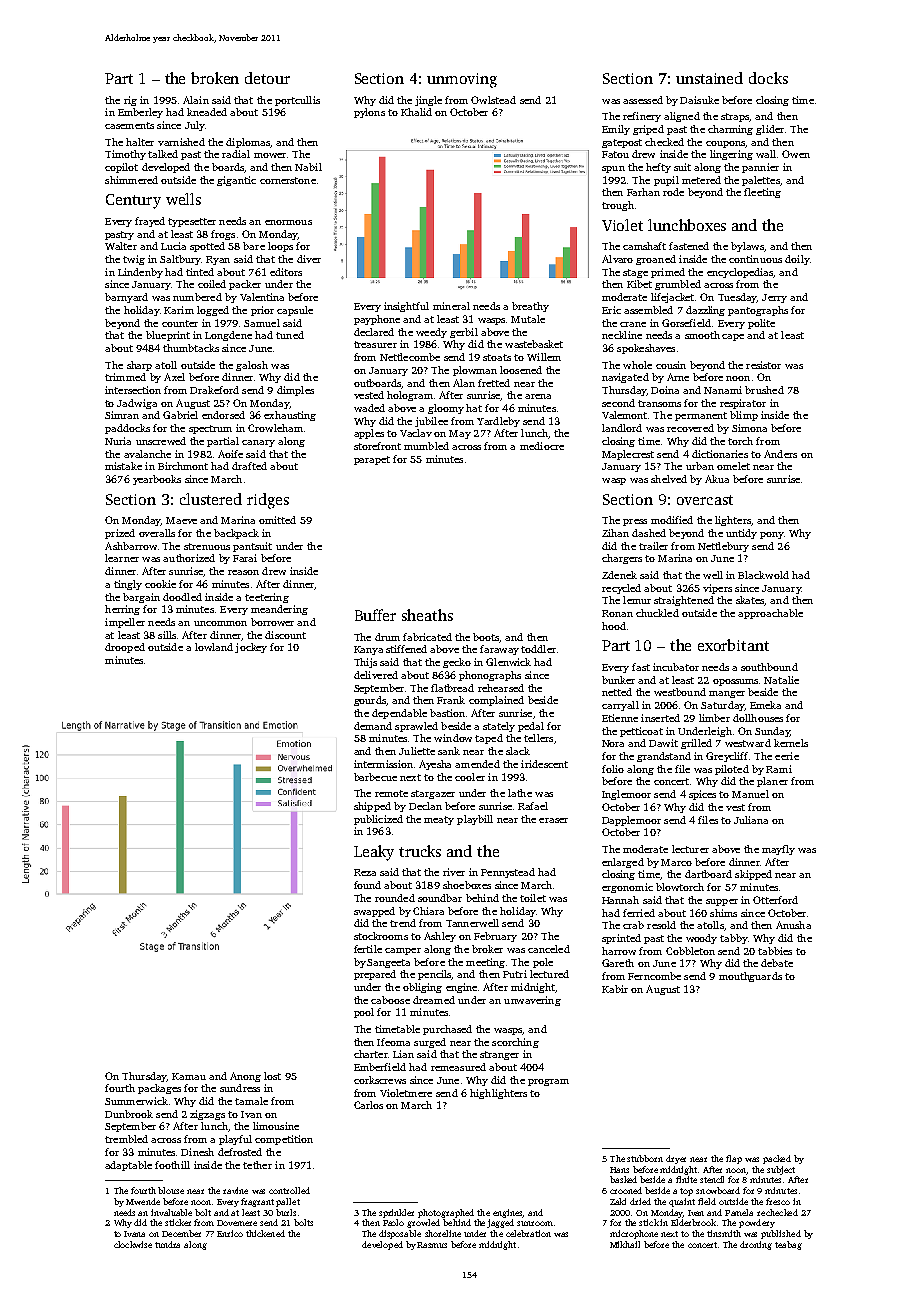 The width and height of the document is (924, 1308). Describe the element at coordinates (709, 78) in the document. I see `unstained` at that location.
